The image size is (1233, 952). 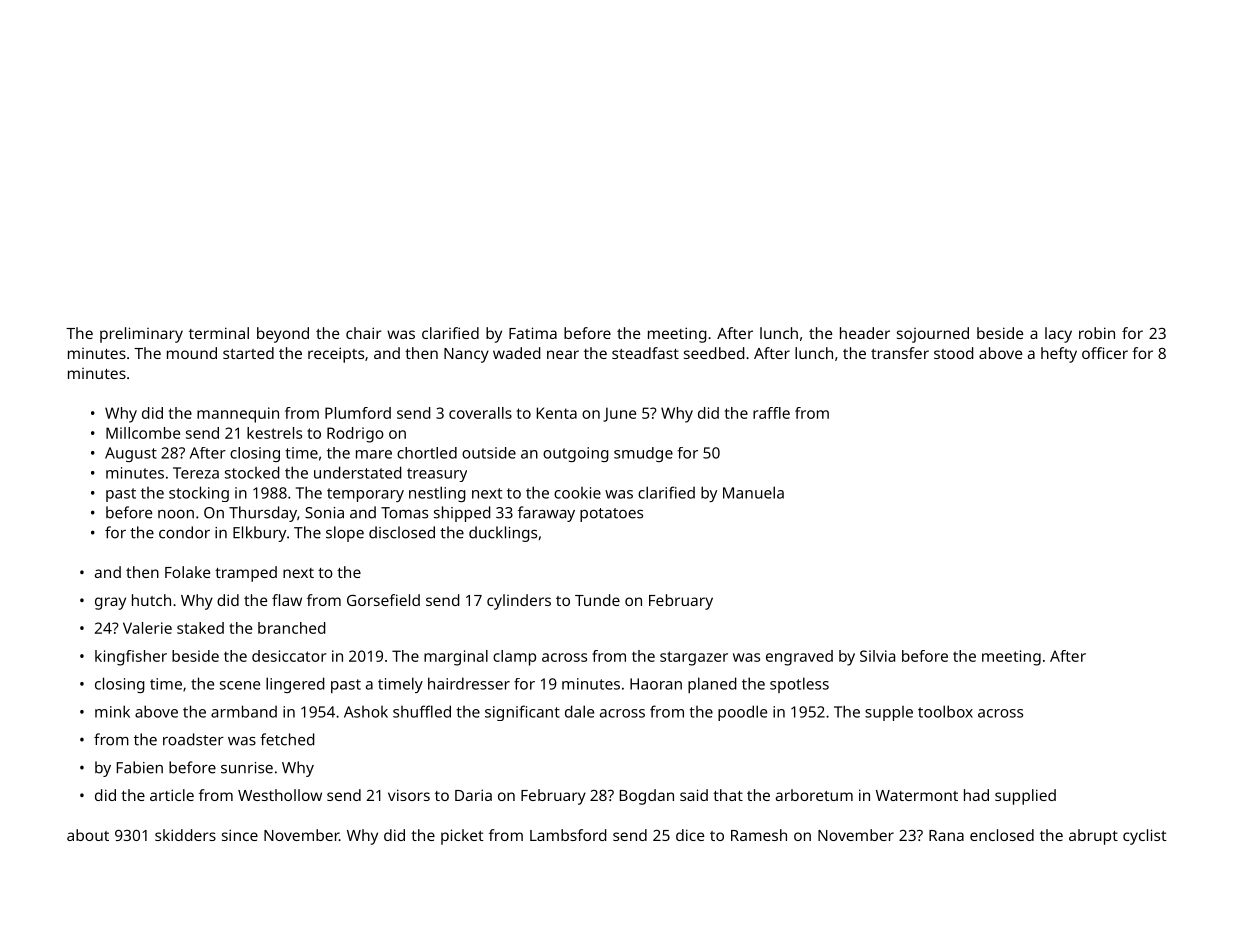 I want to click on Silvia, so click(x=877, y=656).
